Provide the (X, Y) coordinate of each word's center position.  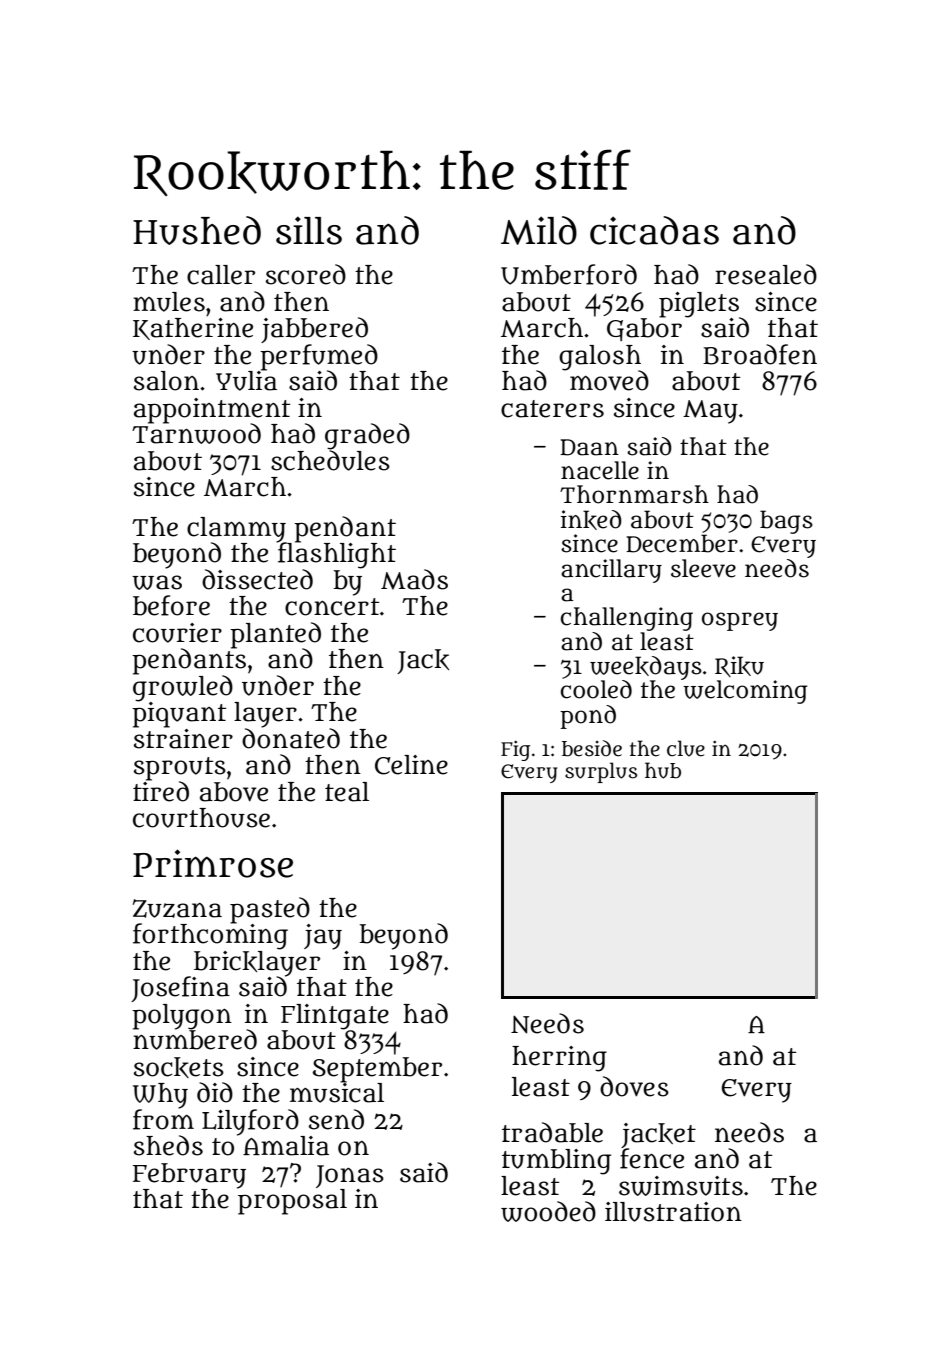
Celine (411, 765)
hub (663, 770)
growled (183, 688)
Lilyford (250, 1122)
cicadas (654, 230)
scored (306, 274)
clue (686, 748)
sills (309, 230)
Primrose (213, 863)
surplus (601, 772)
